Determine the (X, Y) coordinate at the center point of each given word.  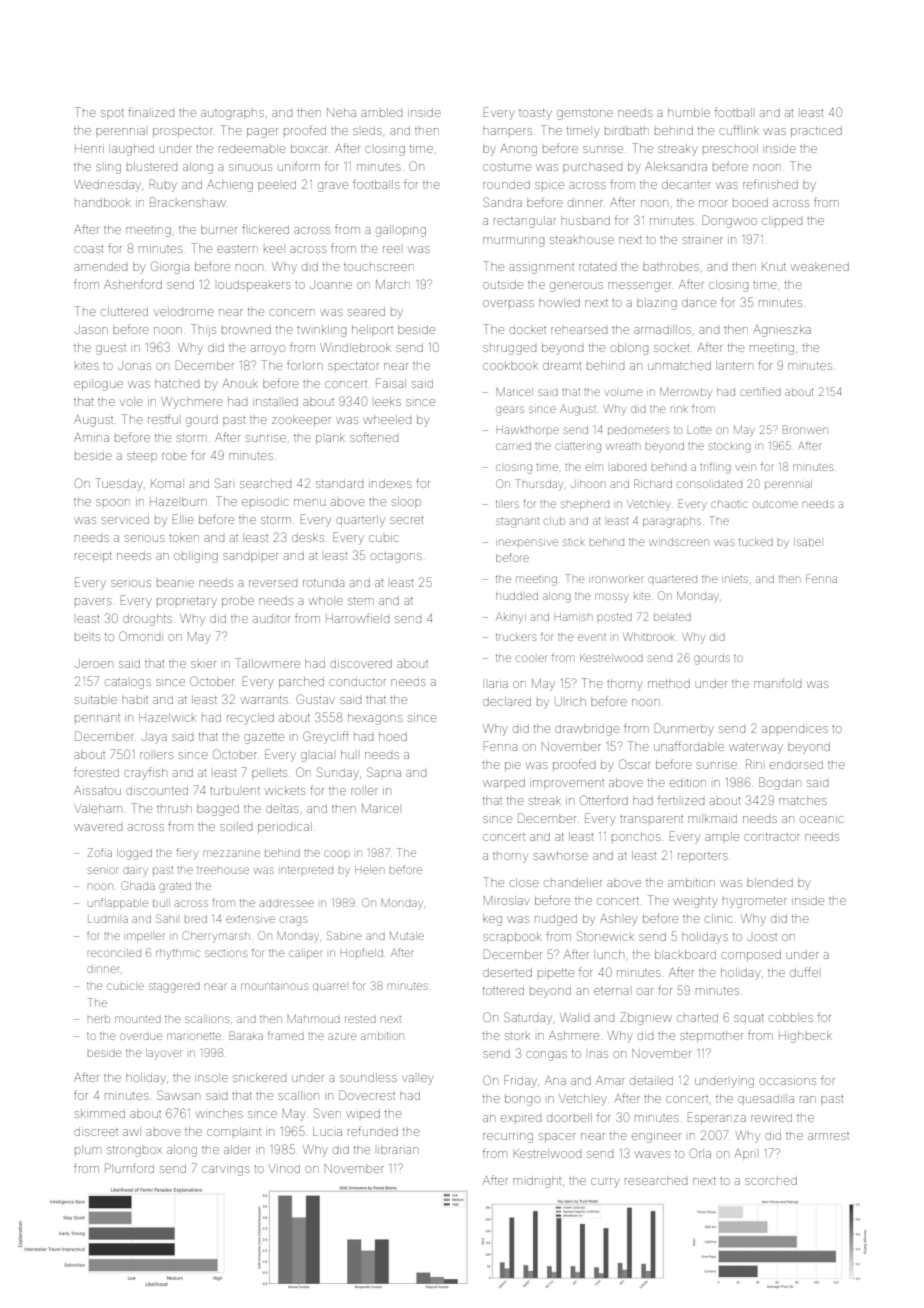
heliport (372, 330)
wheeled (387, 419)
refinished (770, 184)
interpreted (307, 870)
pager (262, 133)
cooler (531, 658)
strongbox (134, 1151)
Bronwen (805, 429)
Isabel (807, 542)
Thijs (203, 330)
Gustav (316, 699)
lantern (734, 365)
